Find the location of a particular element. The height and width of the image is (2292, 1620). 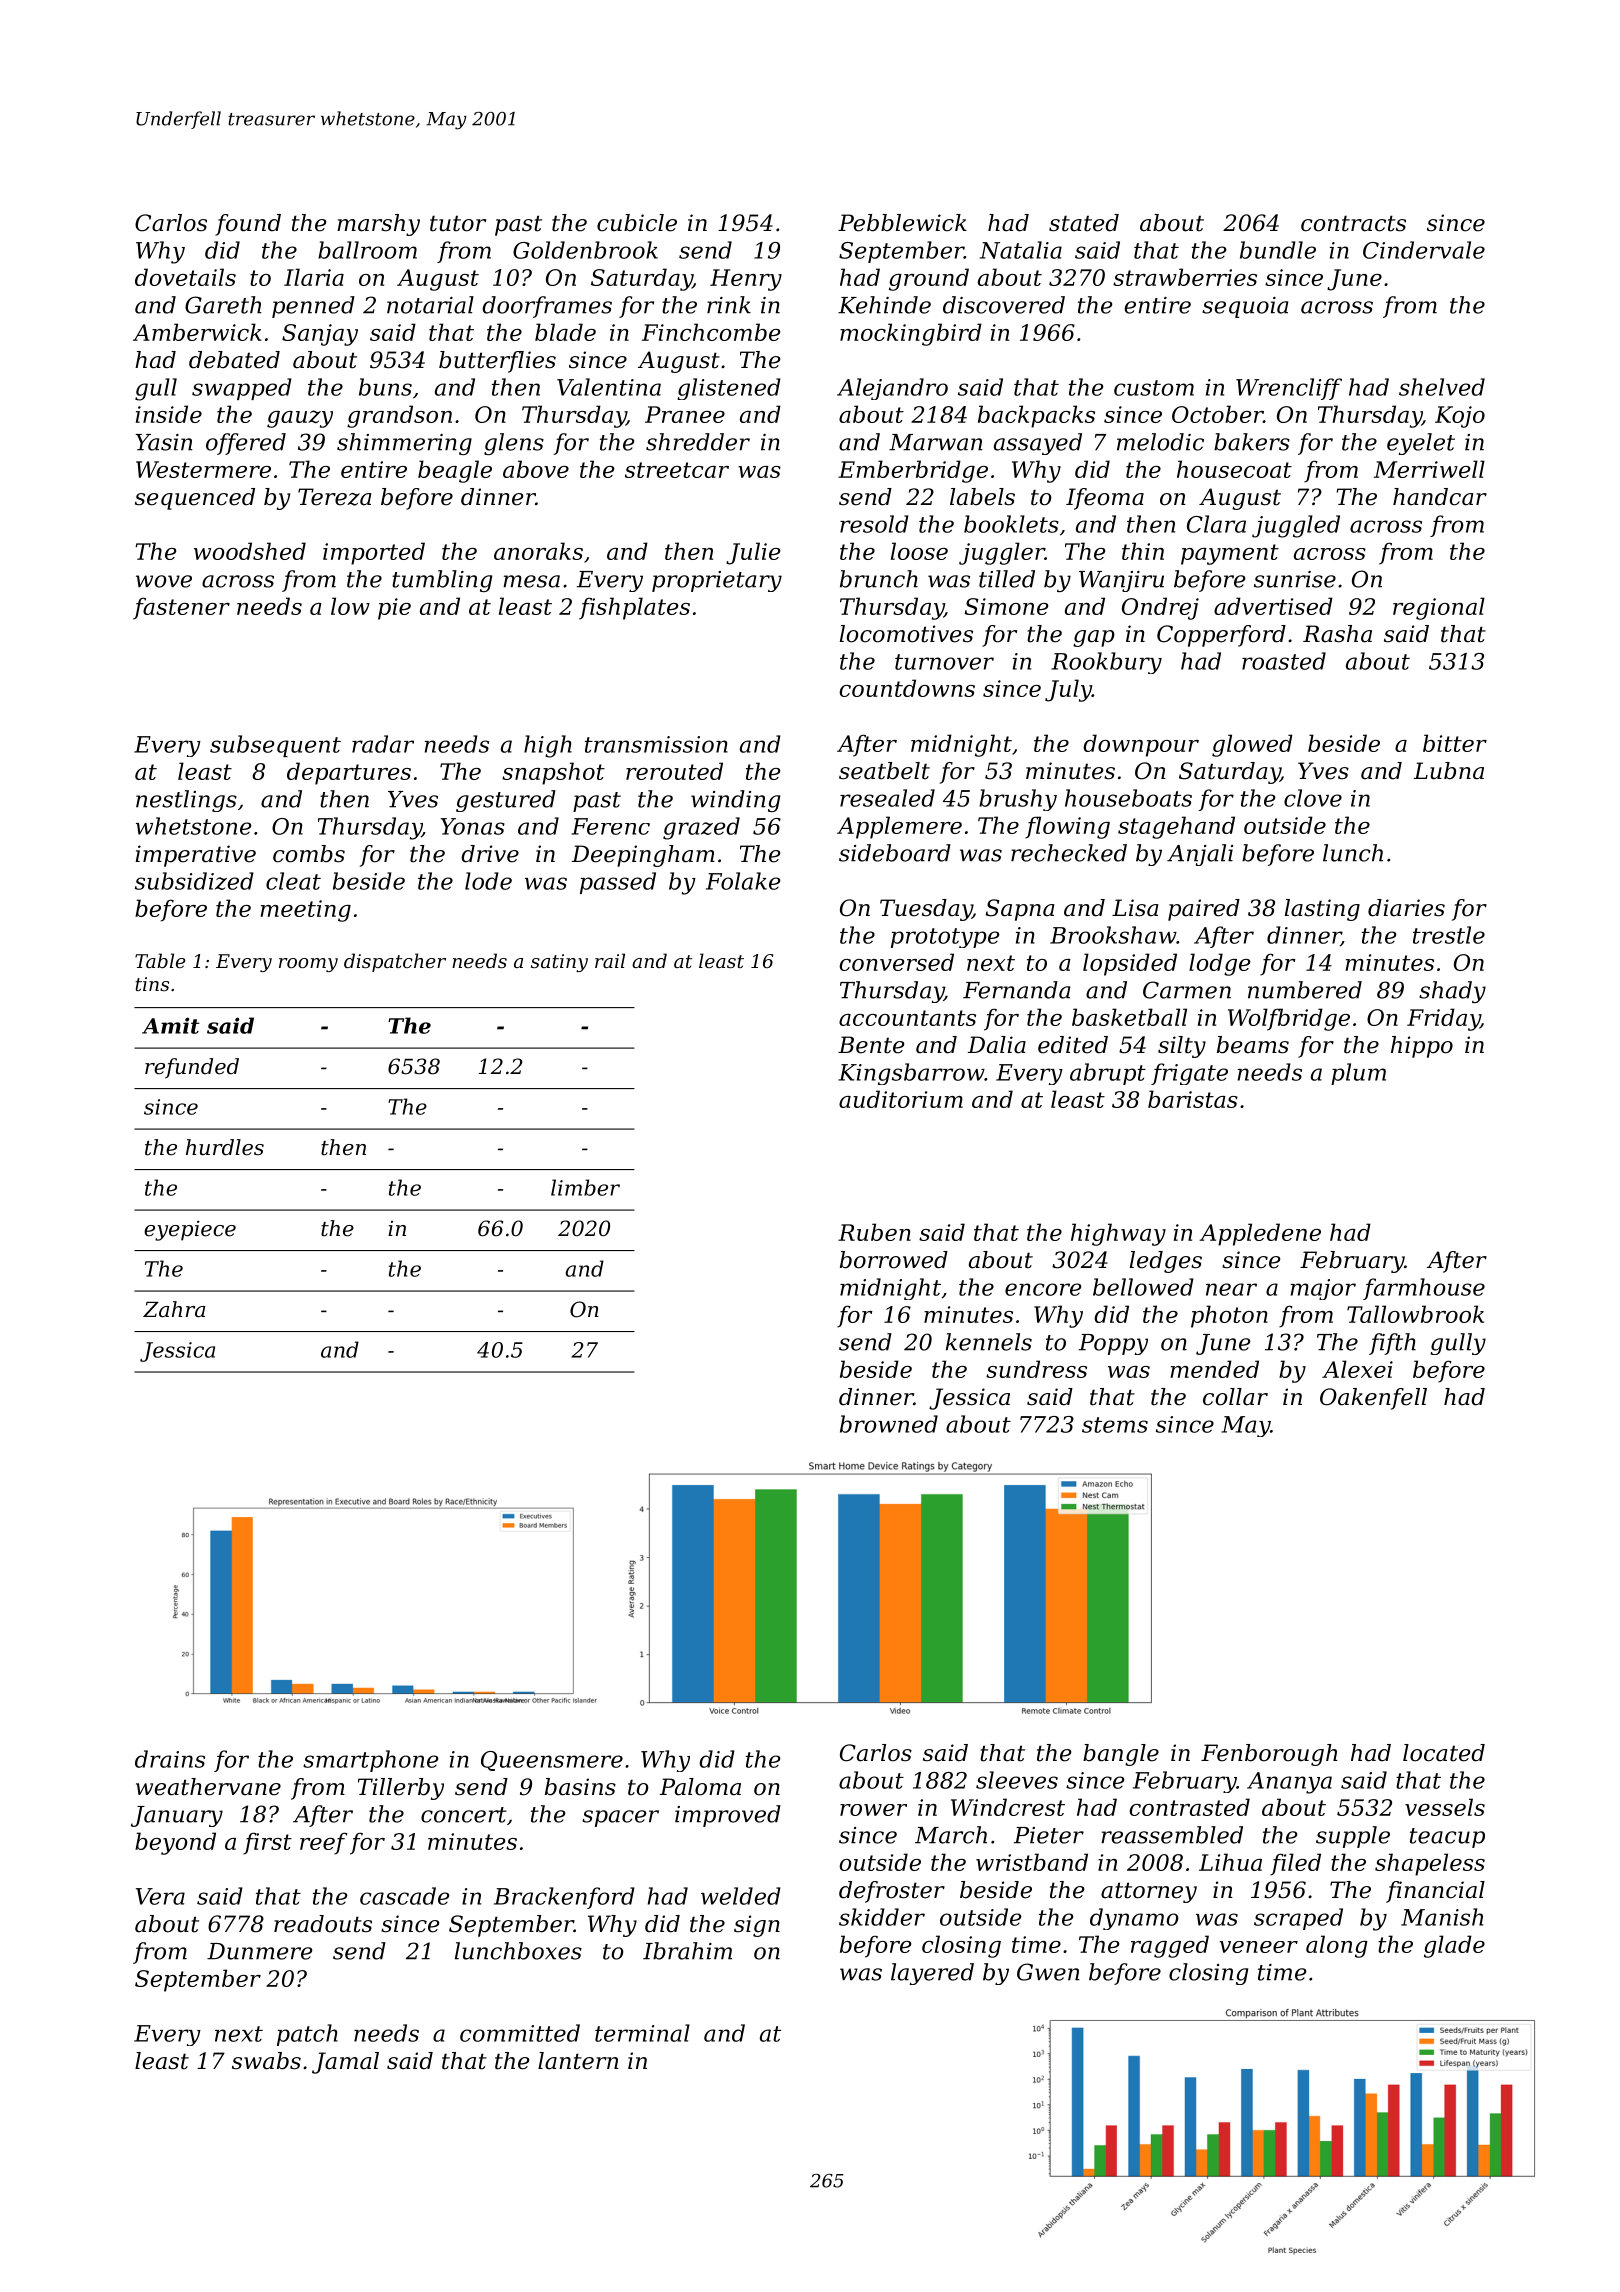

melodic is located at coordinates (1160, 442).
